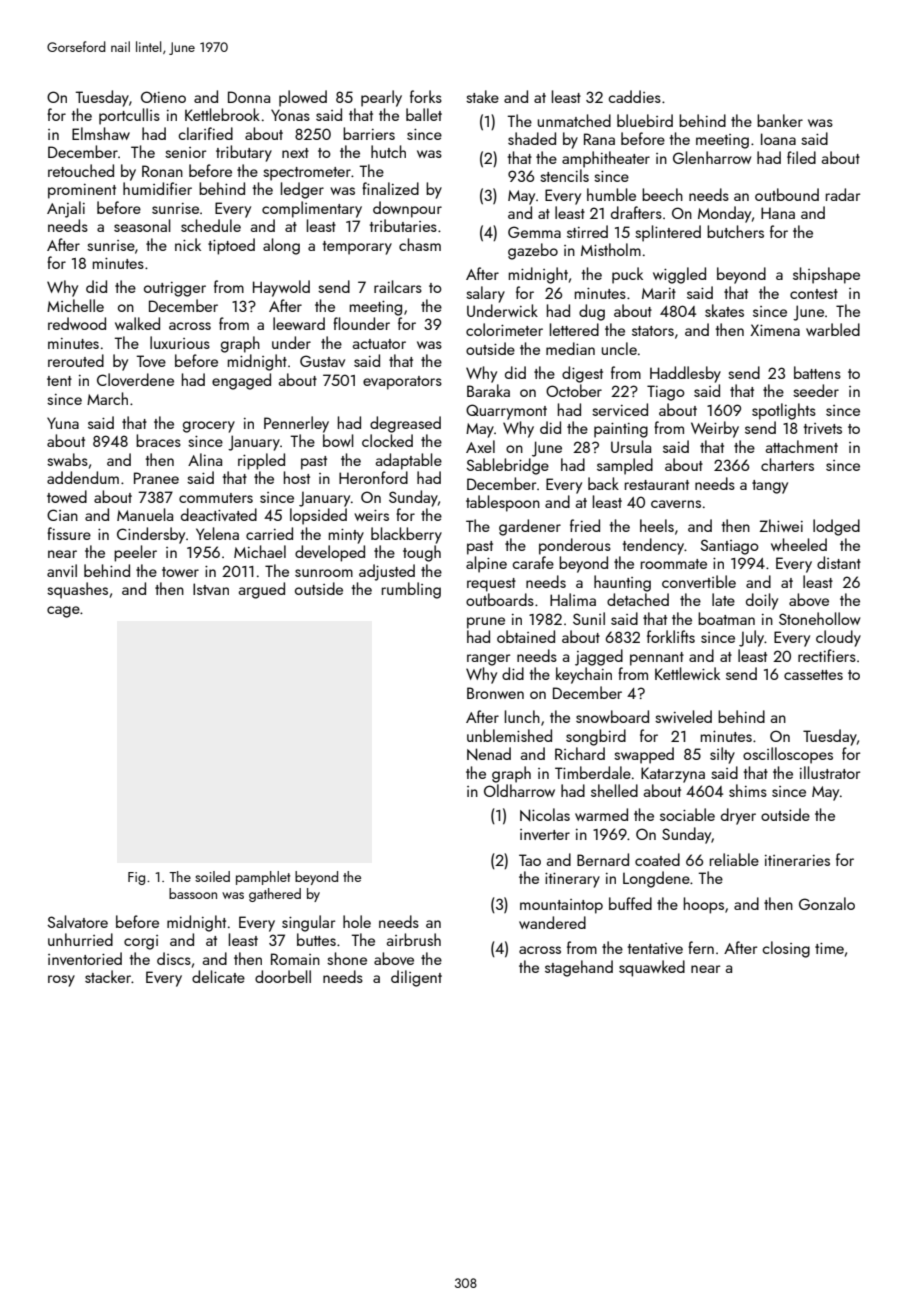  I want to click on ranger, so click(488, 660).
